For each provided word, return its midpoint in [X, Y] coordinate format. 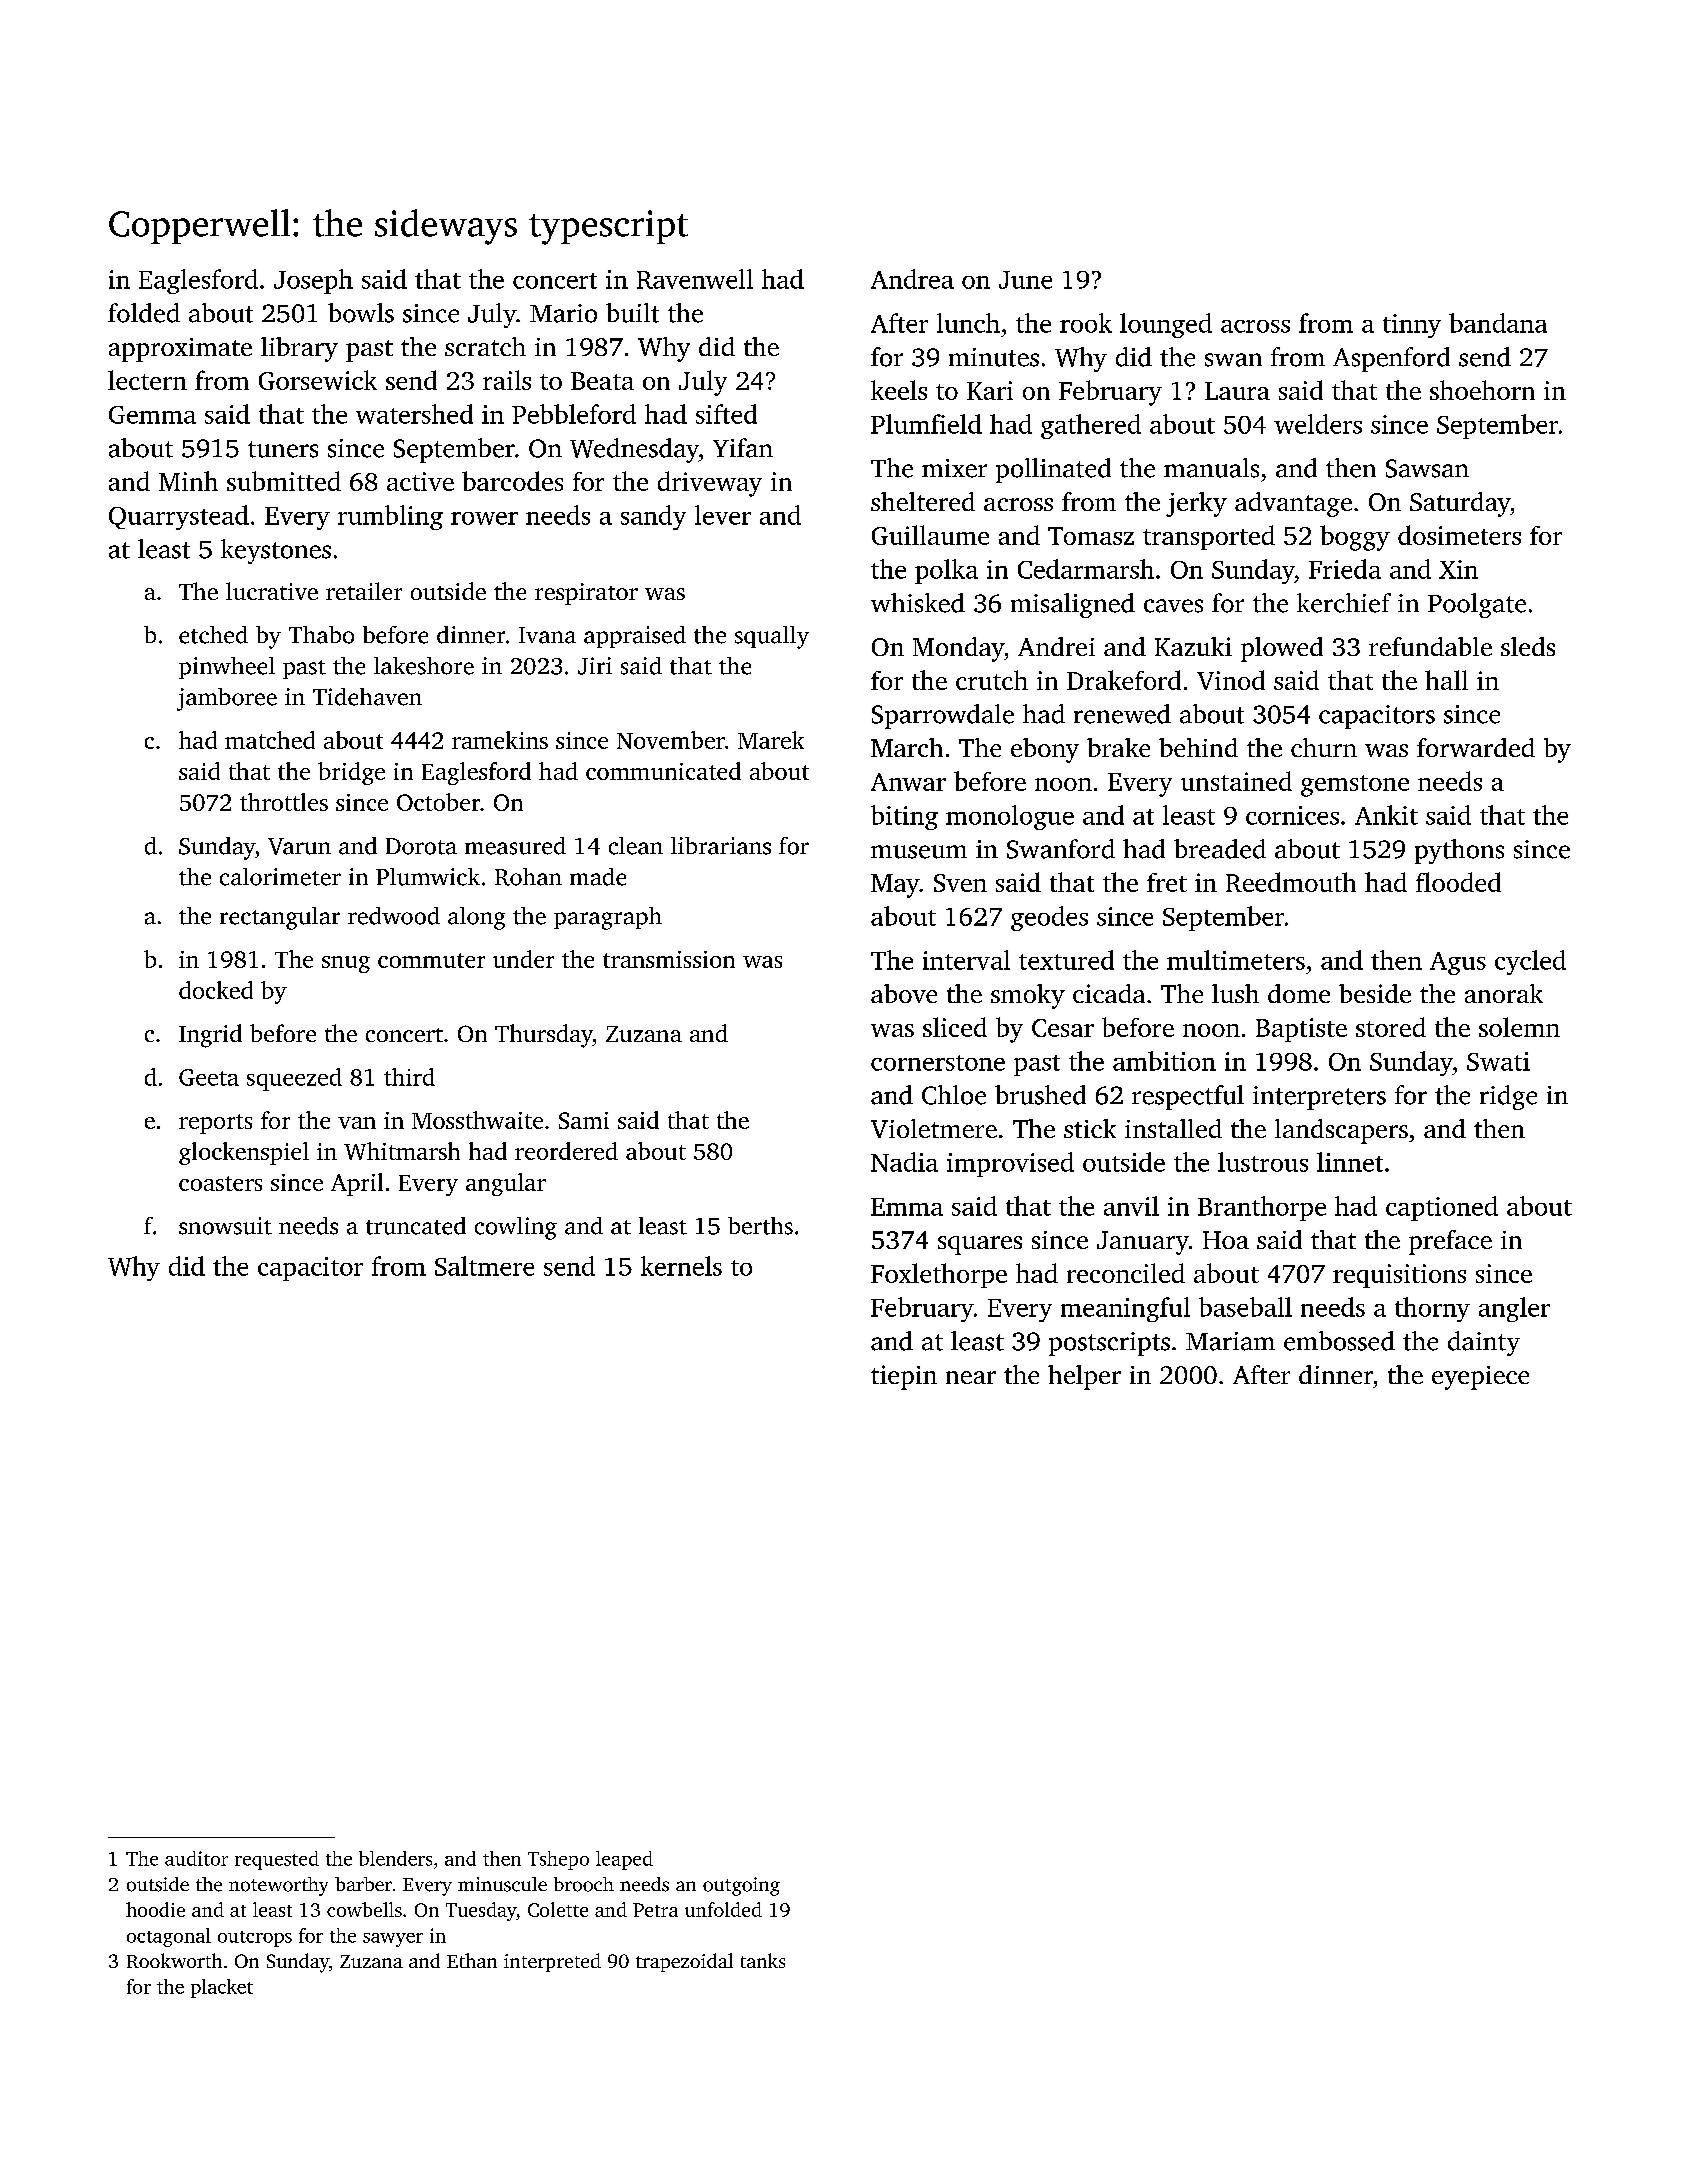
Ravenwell [695, 279]
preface [1450, 1242]
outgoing [741, 1886]
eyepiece [1480, 1378]
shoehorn [1482, 390]
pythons [1459, 851]
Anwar [908, 782]
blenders [395, 1858]
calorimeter [280, 877]
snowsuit [225, 1226]
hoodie [155, 1909]
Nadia [904, 1162]
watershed [414, 414]
